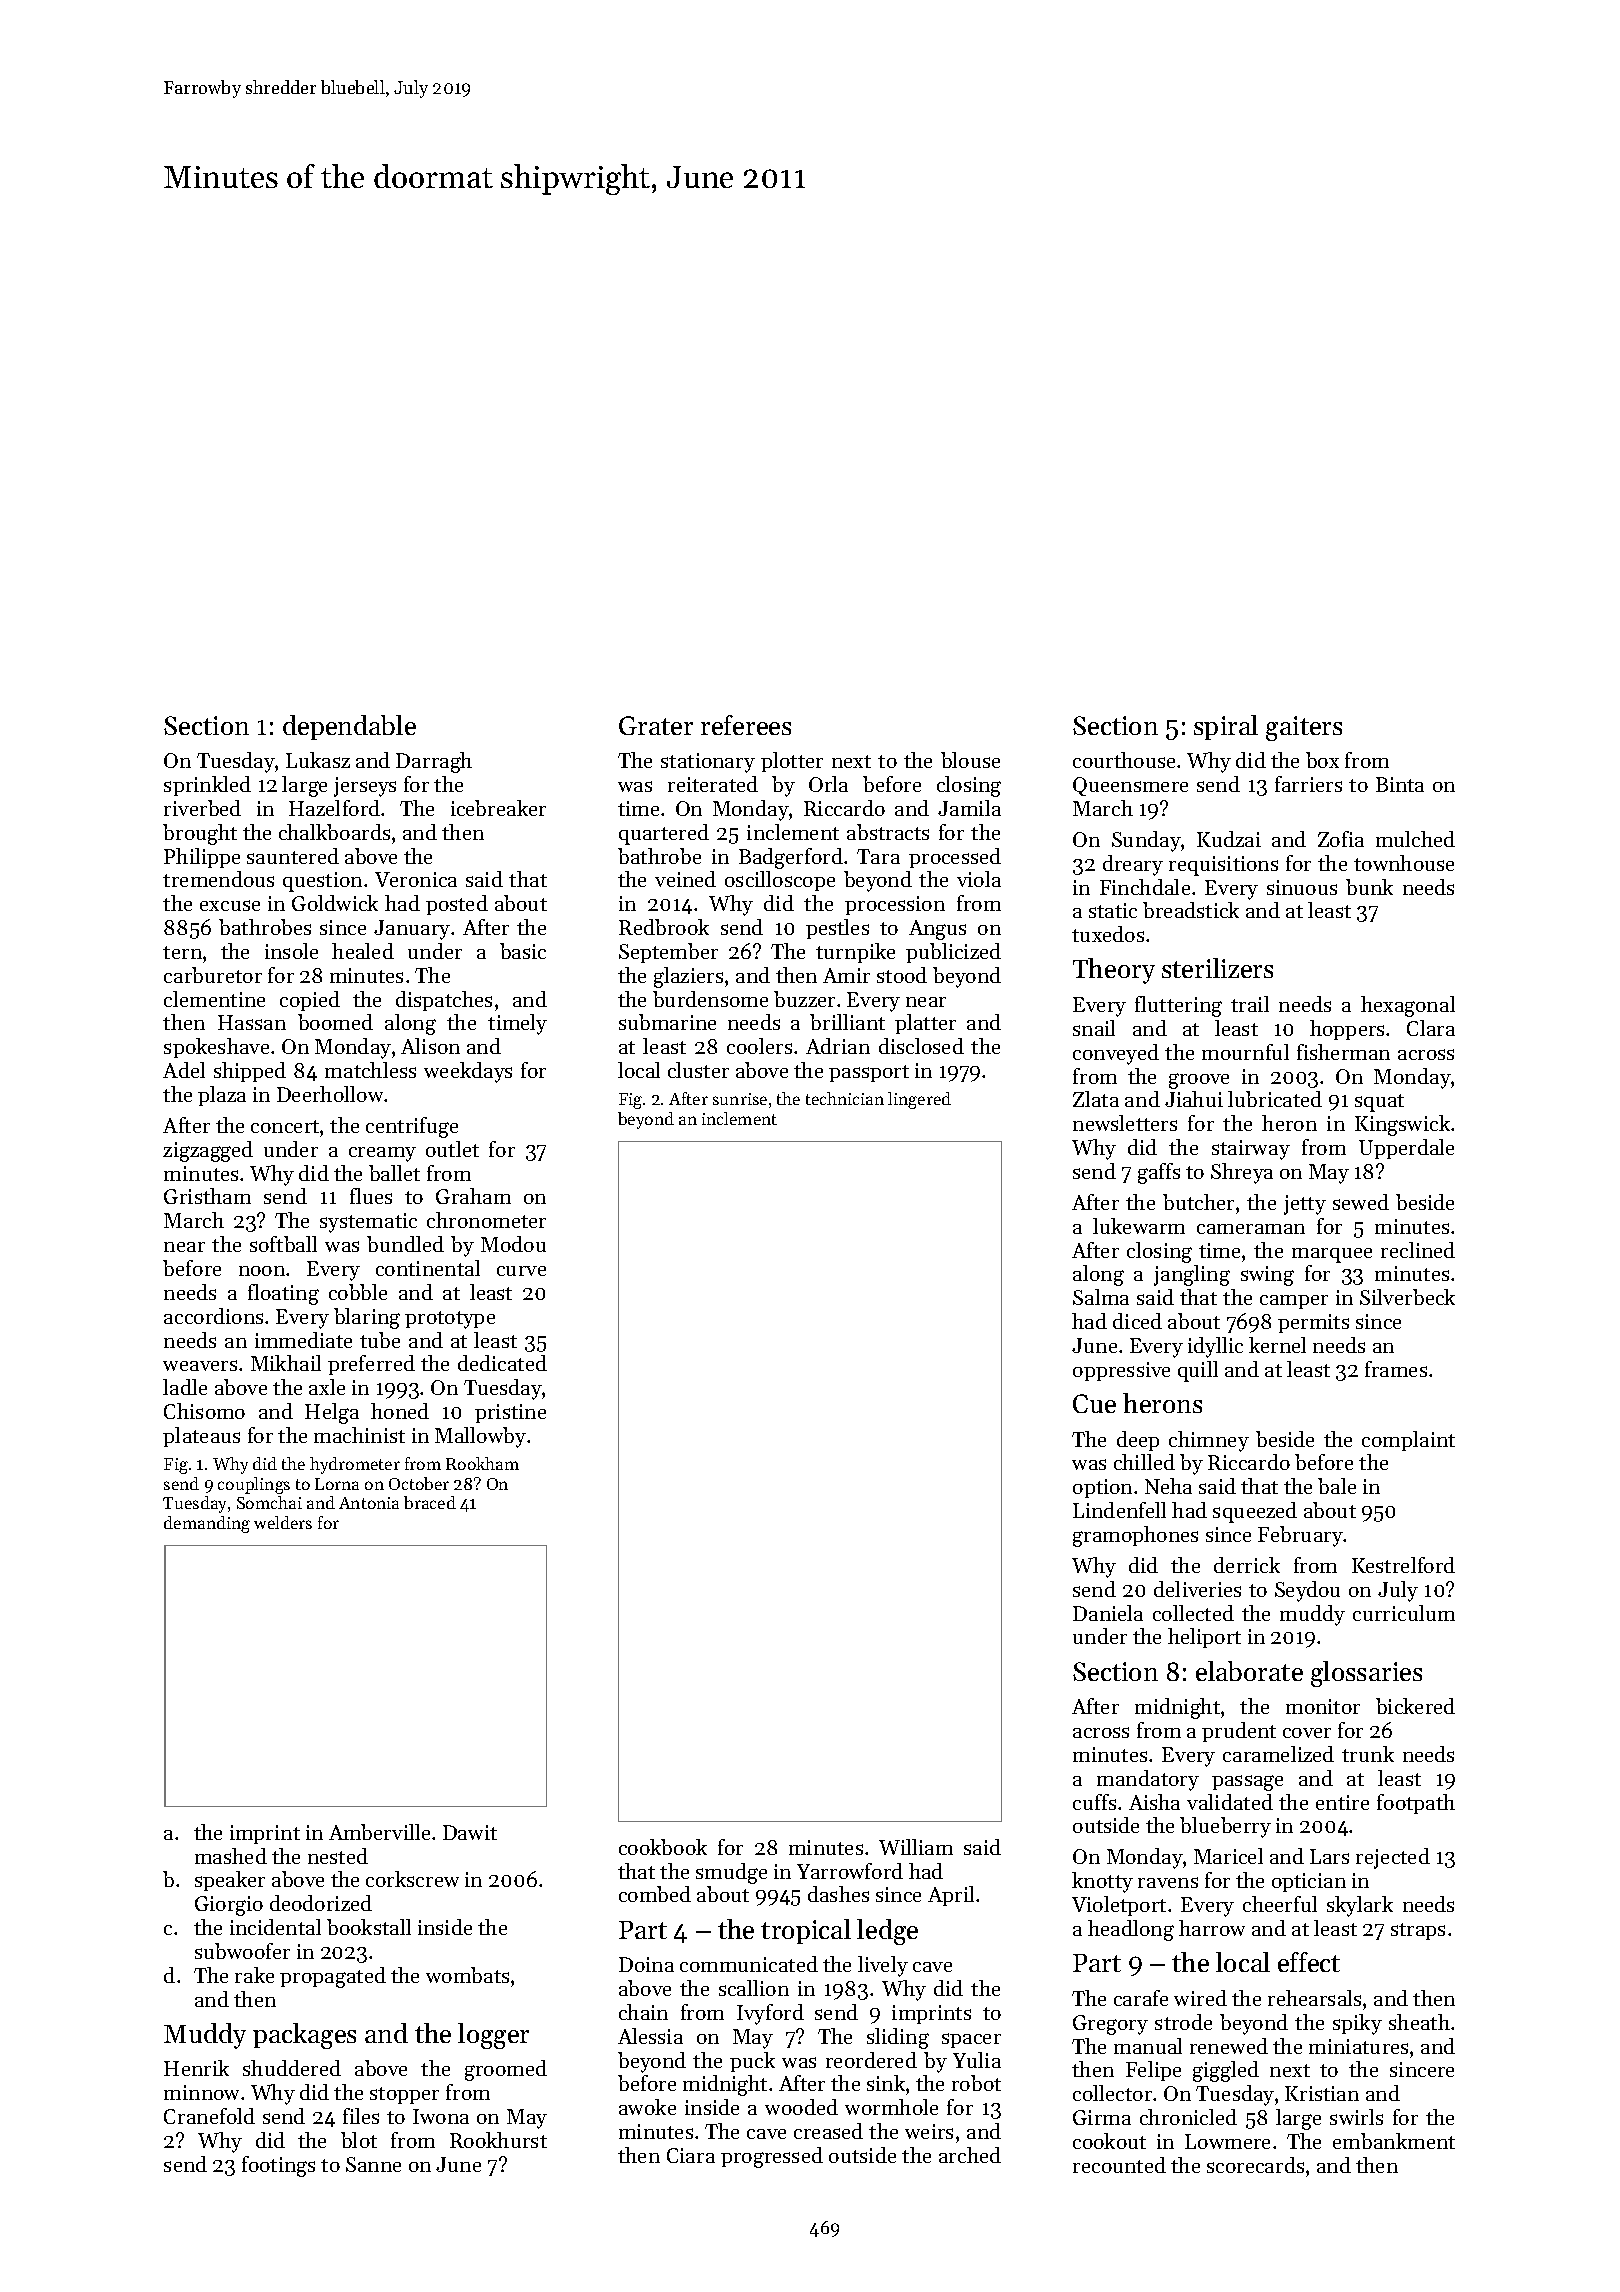 The image size is (1620, 2292). I want to click on Daniela, so click(1108, 1613).
